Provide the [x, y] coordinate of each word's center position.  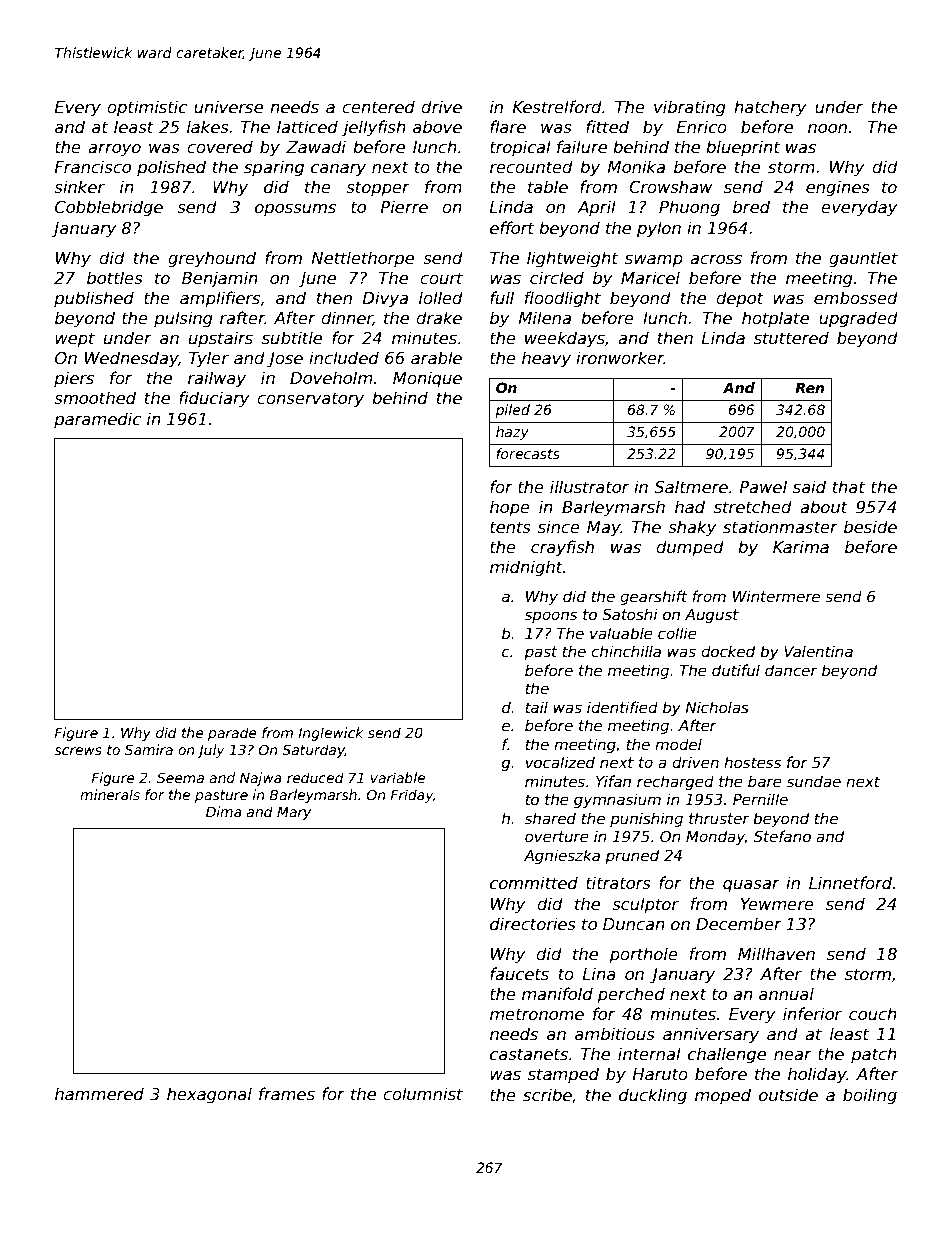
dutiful [736, 670]
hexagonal [209, 1095]
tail [536, 707]
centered [378, 107]
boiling [870, 1096]
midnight [526, 568]
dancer [791, 670]
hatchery [770, 108]
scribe [547, 1095]
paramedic [97, 420]
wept [75, 340]
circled [557, 278]
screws [78, 751]
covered [220, 147]
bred [751, 207]
